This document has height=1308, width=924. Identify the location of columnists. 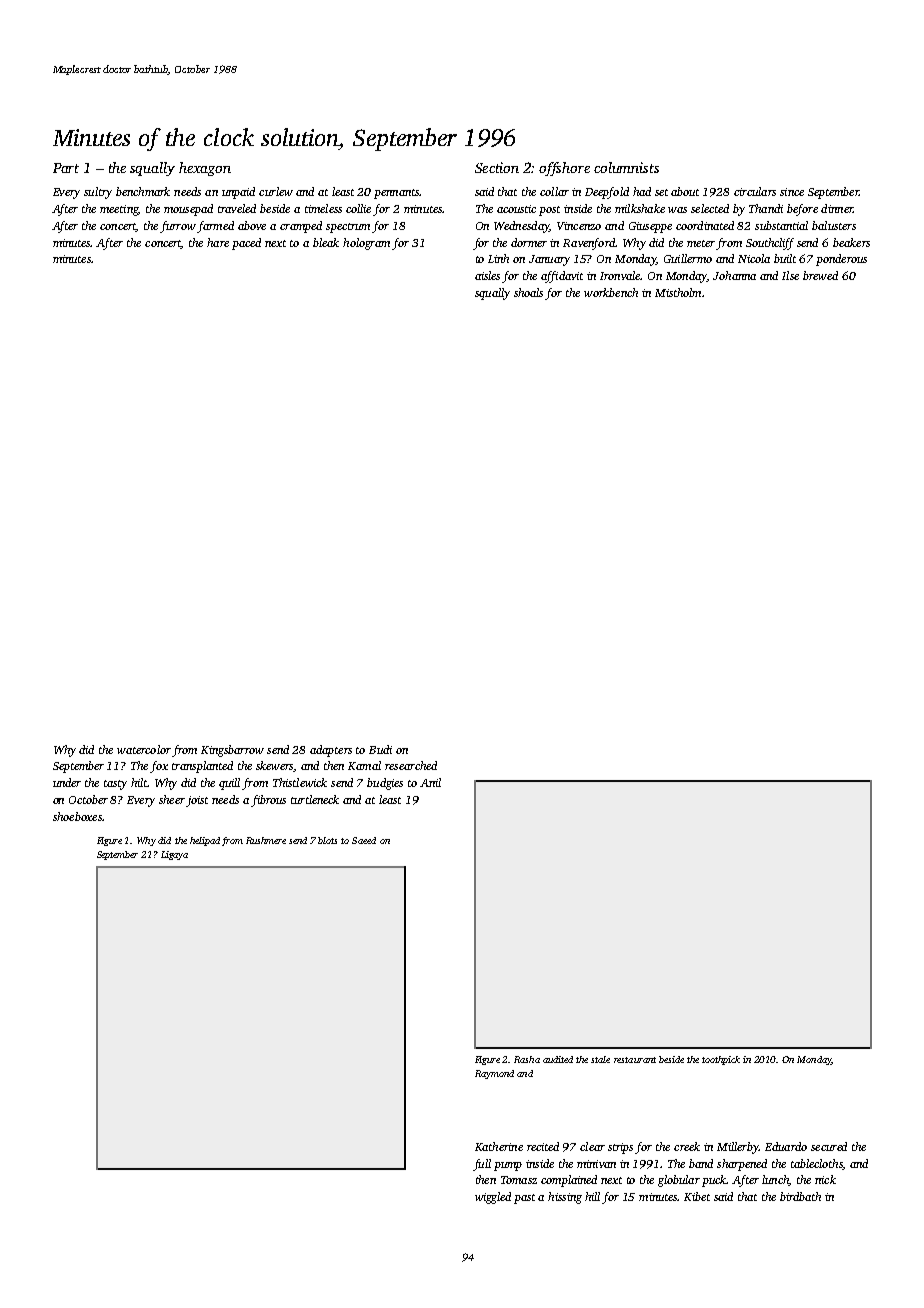
(626, 167).
